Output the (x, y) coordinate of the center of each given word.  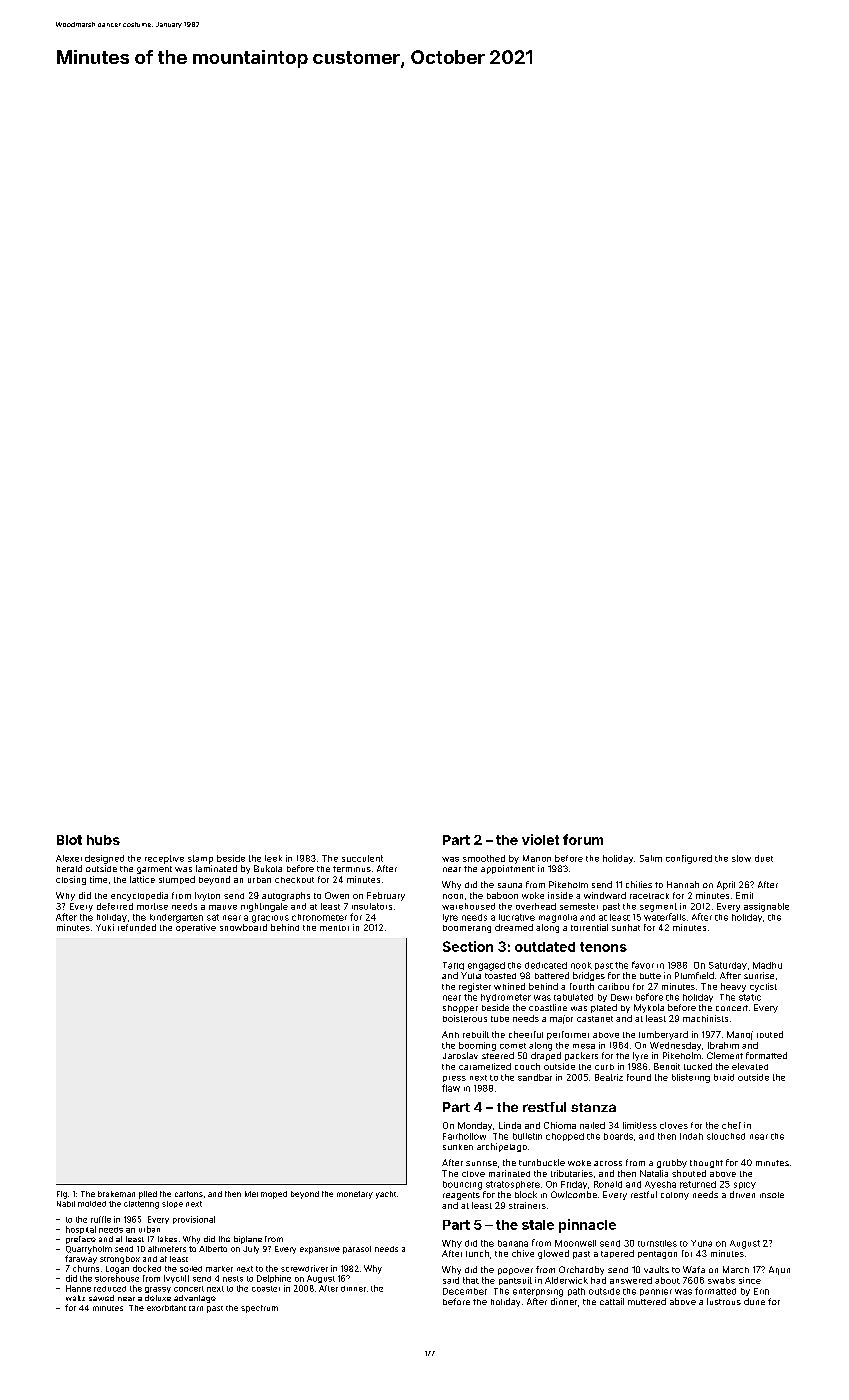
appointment (508, 869)
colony (675, 1196)
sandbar (535, 1077)
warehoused (468, 906)
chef (731, 1125)
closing (71, 880)
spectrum (259, 1309)
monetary (355, 1195)
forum (583, 839)
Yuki (105, 927)
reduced (110, 1289)
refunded (137, 927)
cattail (612, 1301)
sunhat (626, 927)
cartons (189, 1194)
